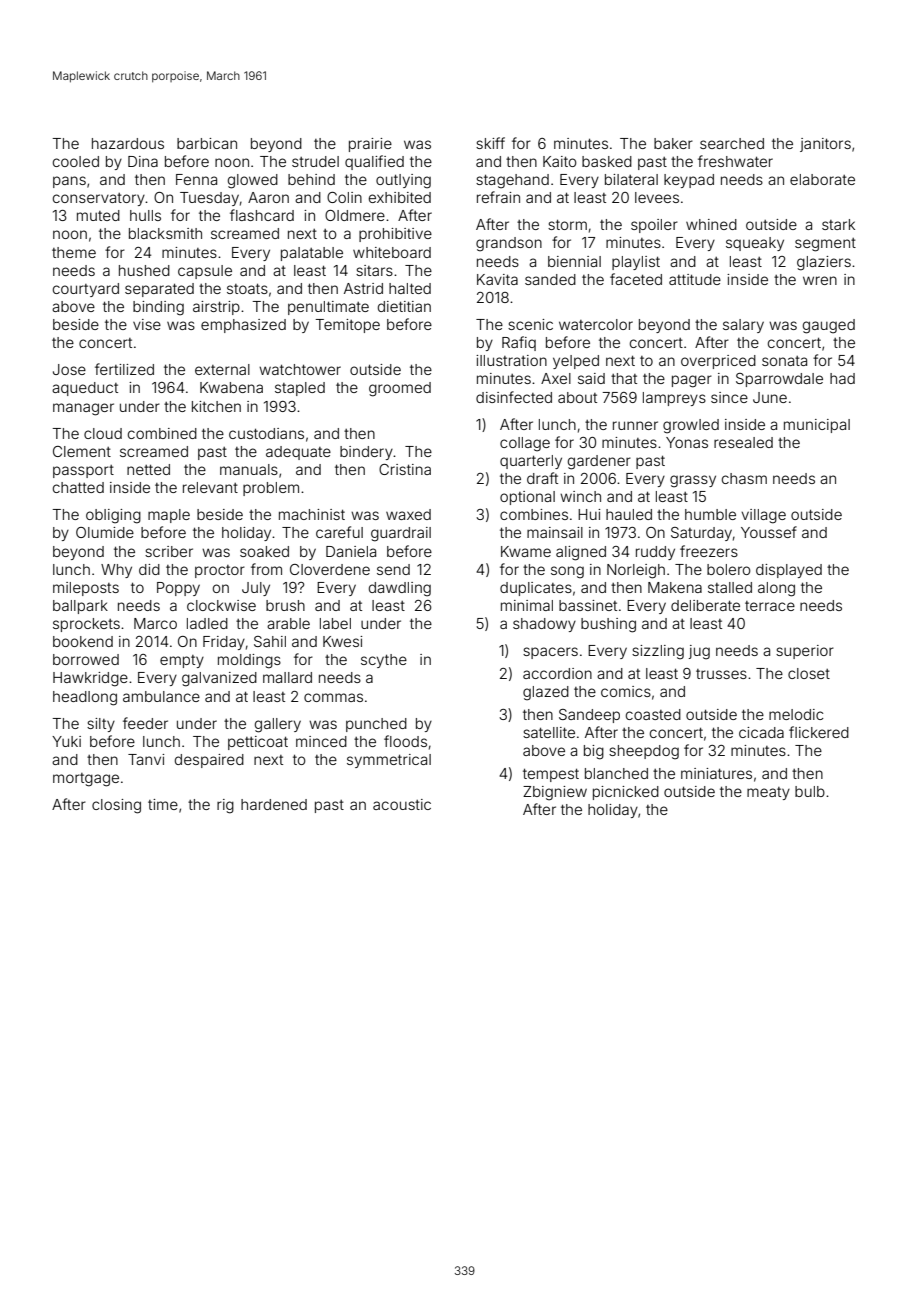 The width and height of the page is (908, 1316). I want to click on Zbigniew, so click(555, 793).
